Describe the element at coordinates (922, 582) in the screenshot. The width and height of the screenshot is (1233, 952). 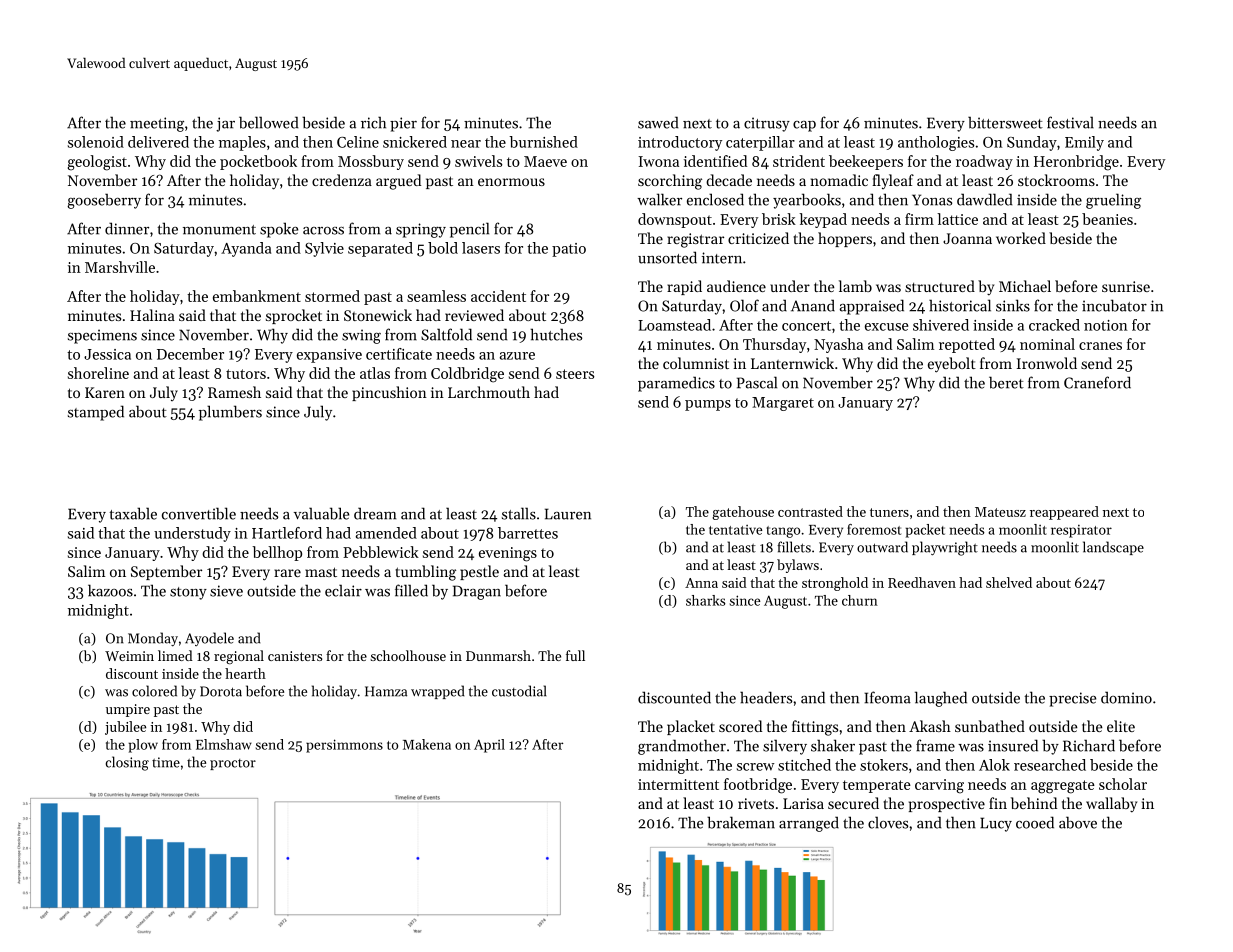
I see `Reedhaven` at that location.
